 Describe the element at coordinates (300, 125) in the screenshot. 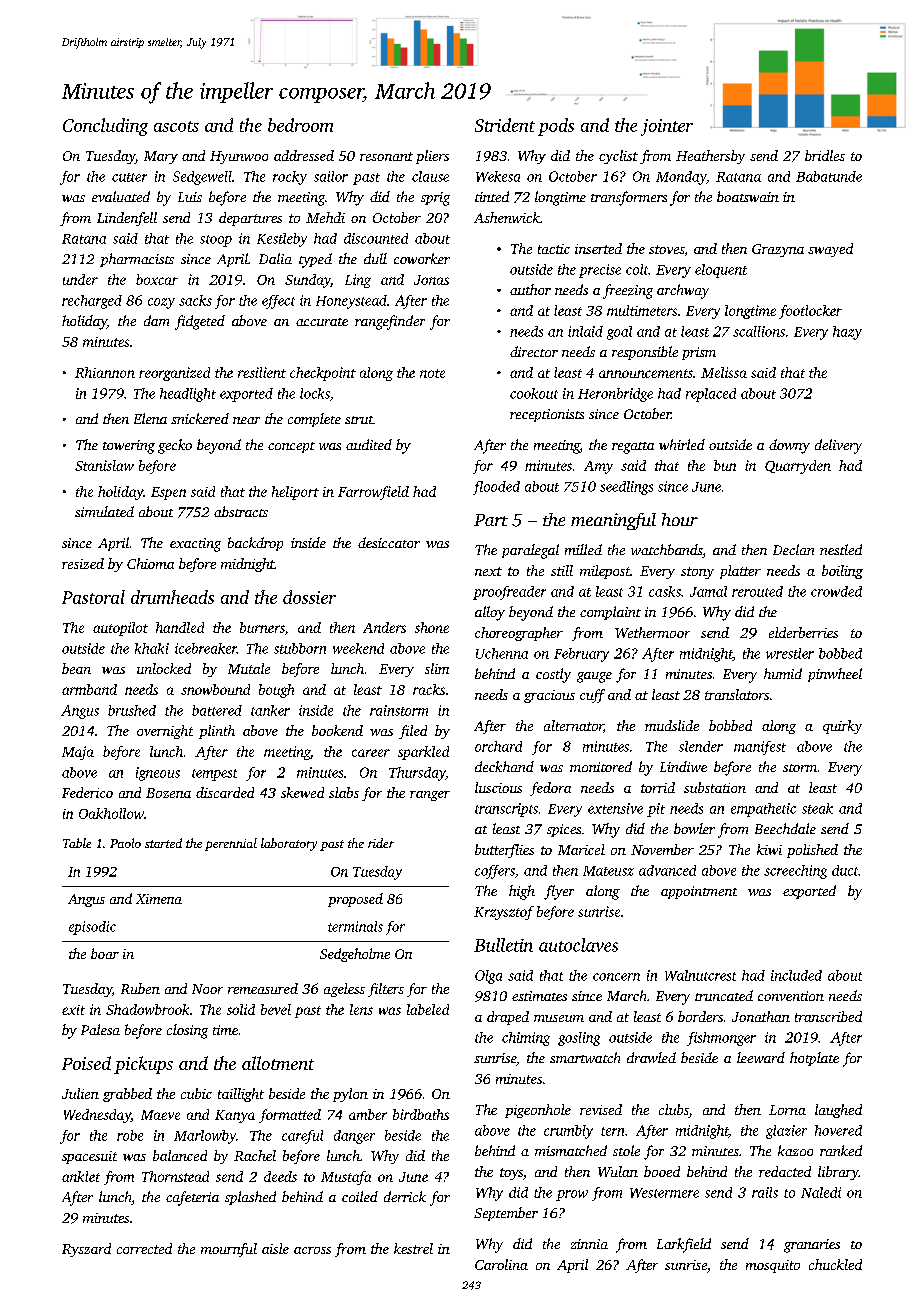

I see `bedroom` at that location.
